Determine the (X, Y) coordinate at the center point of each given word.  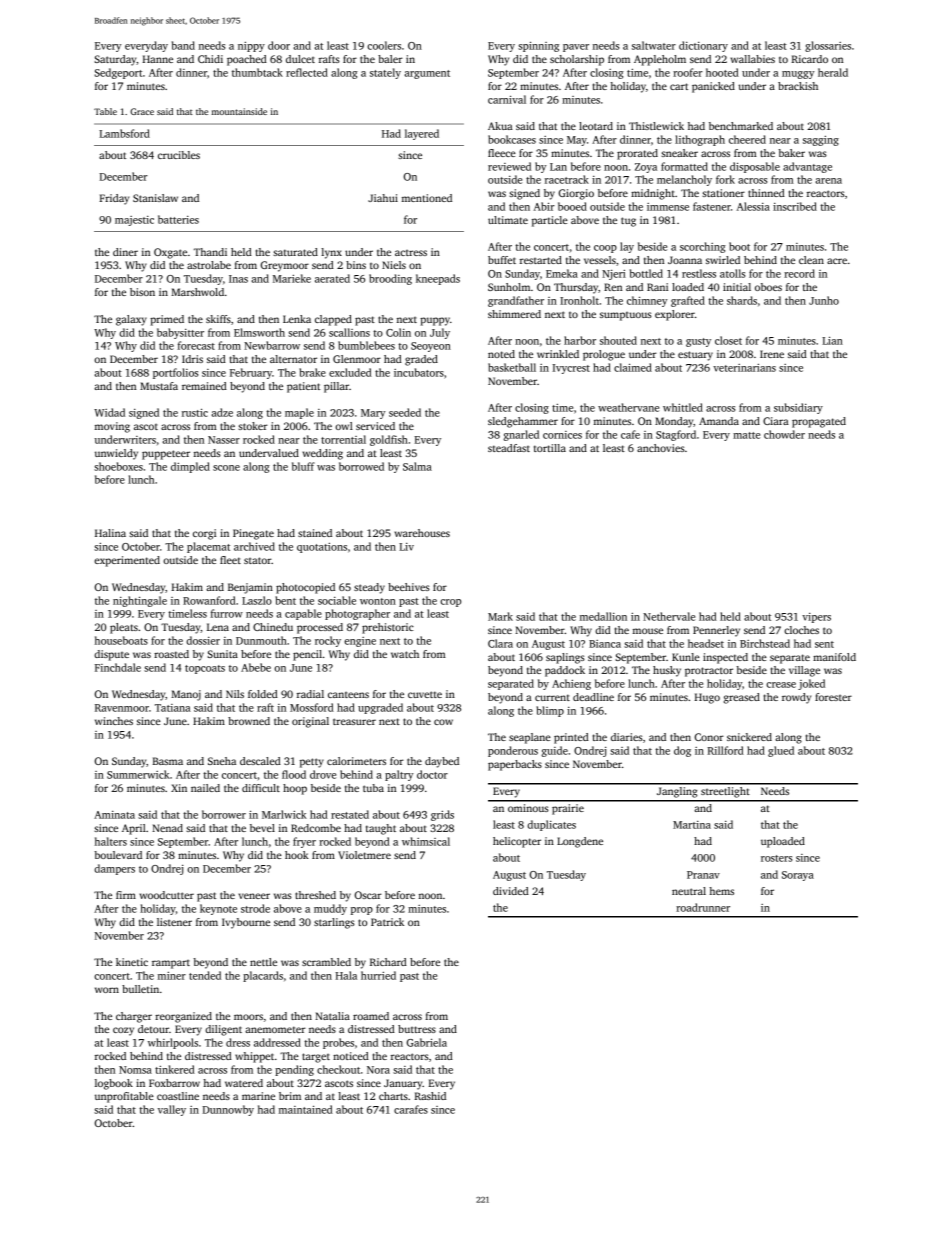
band (183, 45)
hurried (378, 975)
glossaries (828, 46)
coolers (384, 45)
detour (153, 1029)
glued (781, 751)
